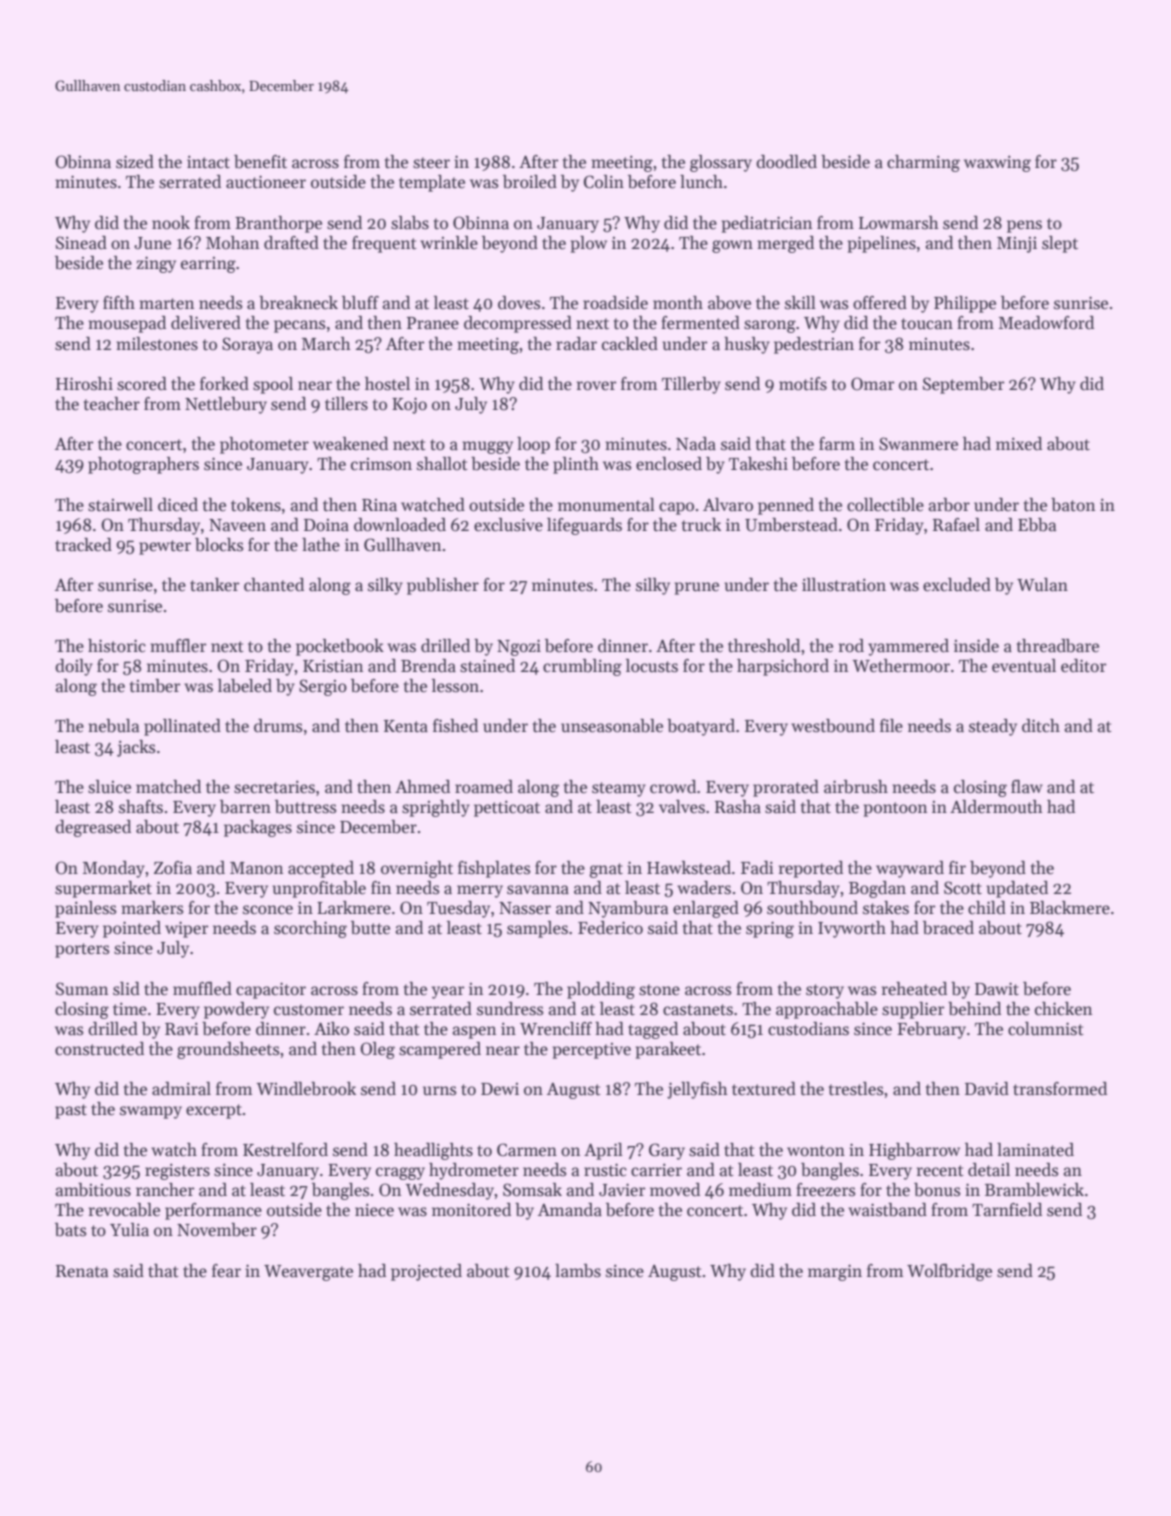 Image resolution: width=1171 pixels, height=1516 pixels. I want to click on tillers, so click(346, 404).
